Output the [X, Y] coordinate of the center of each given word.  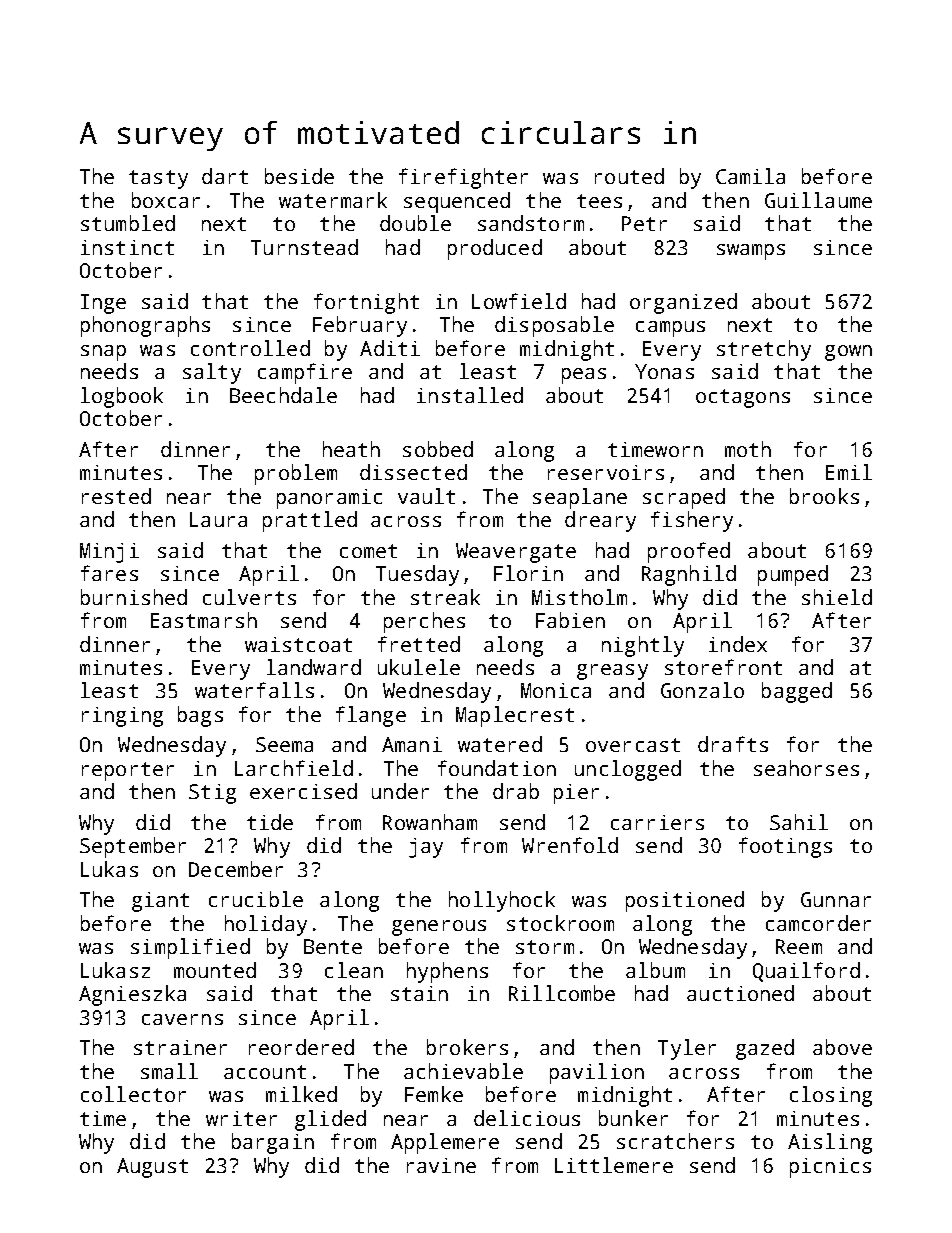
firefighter [463, 178]
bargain [273, 1143]
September [133, 847]
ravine [441, 1165]
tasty [158, 179]
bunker [633, 1118]
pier [576, 794]
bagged [797, 692]
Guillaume [818, 200]
